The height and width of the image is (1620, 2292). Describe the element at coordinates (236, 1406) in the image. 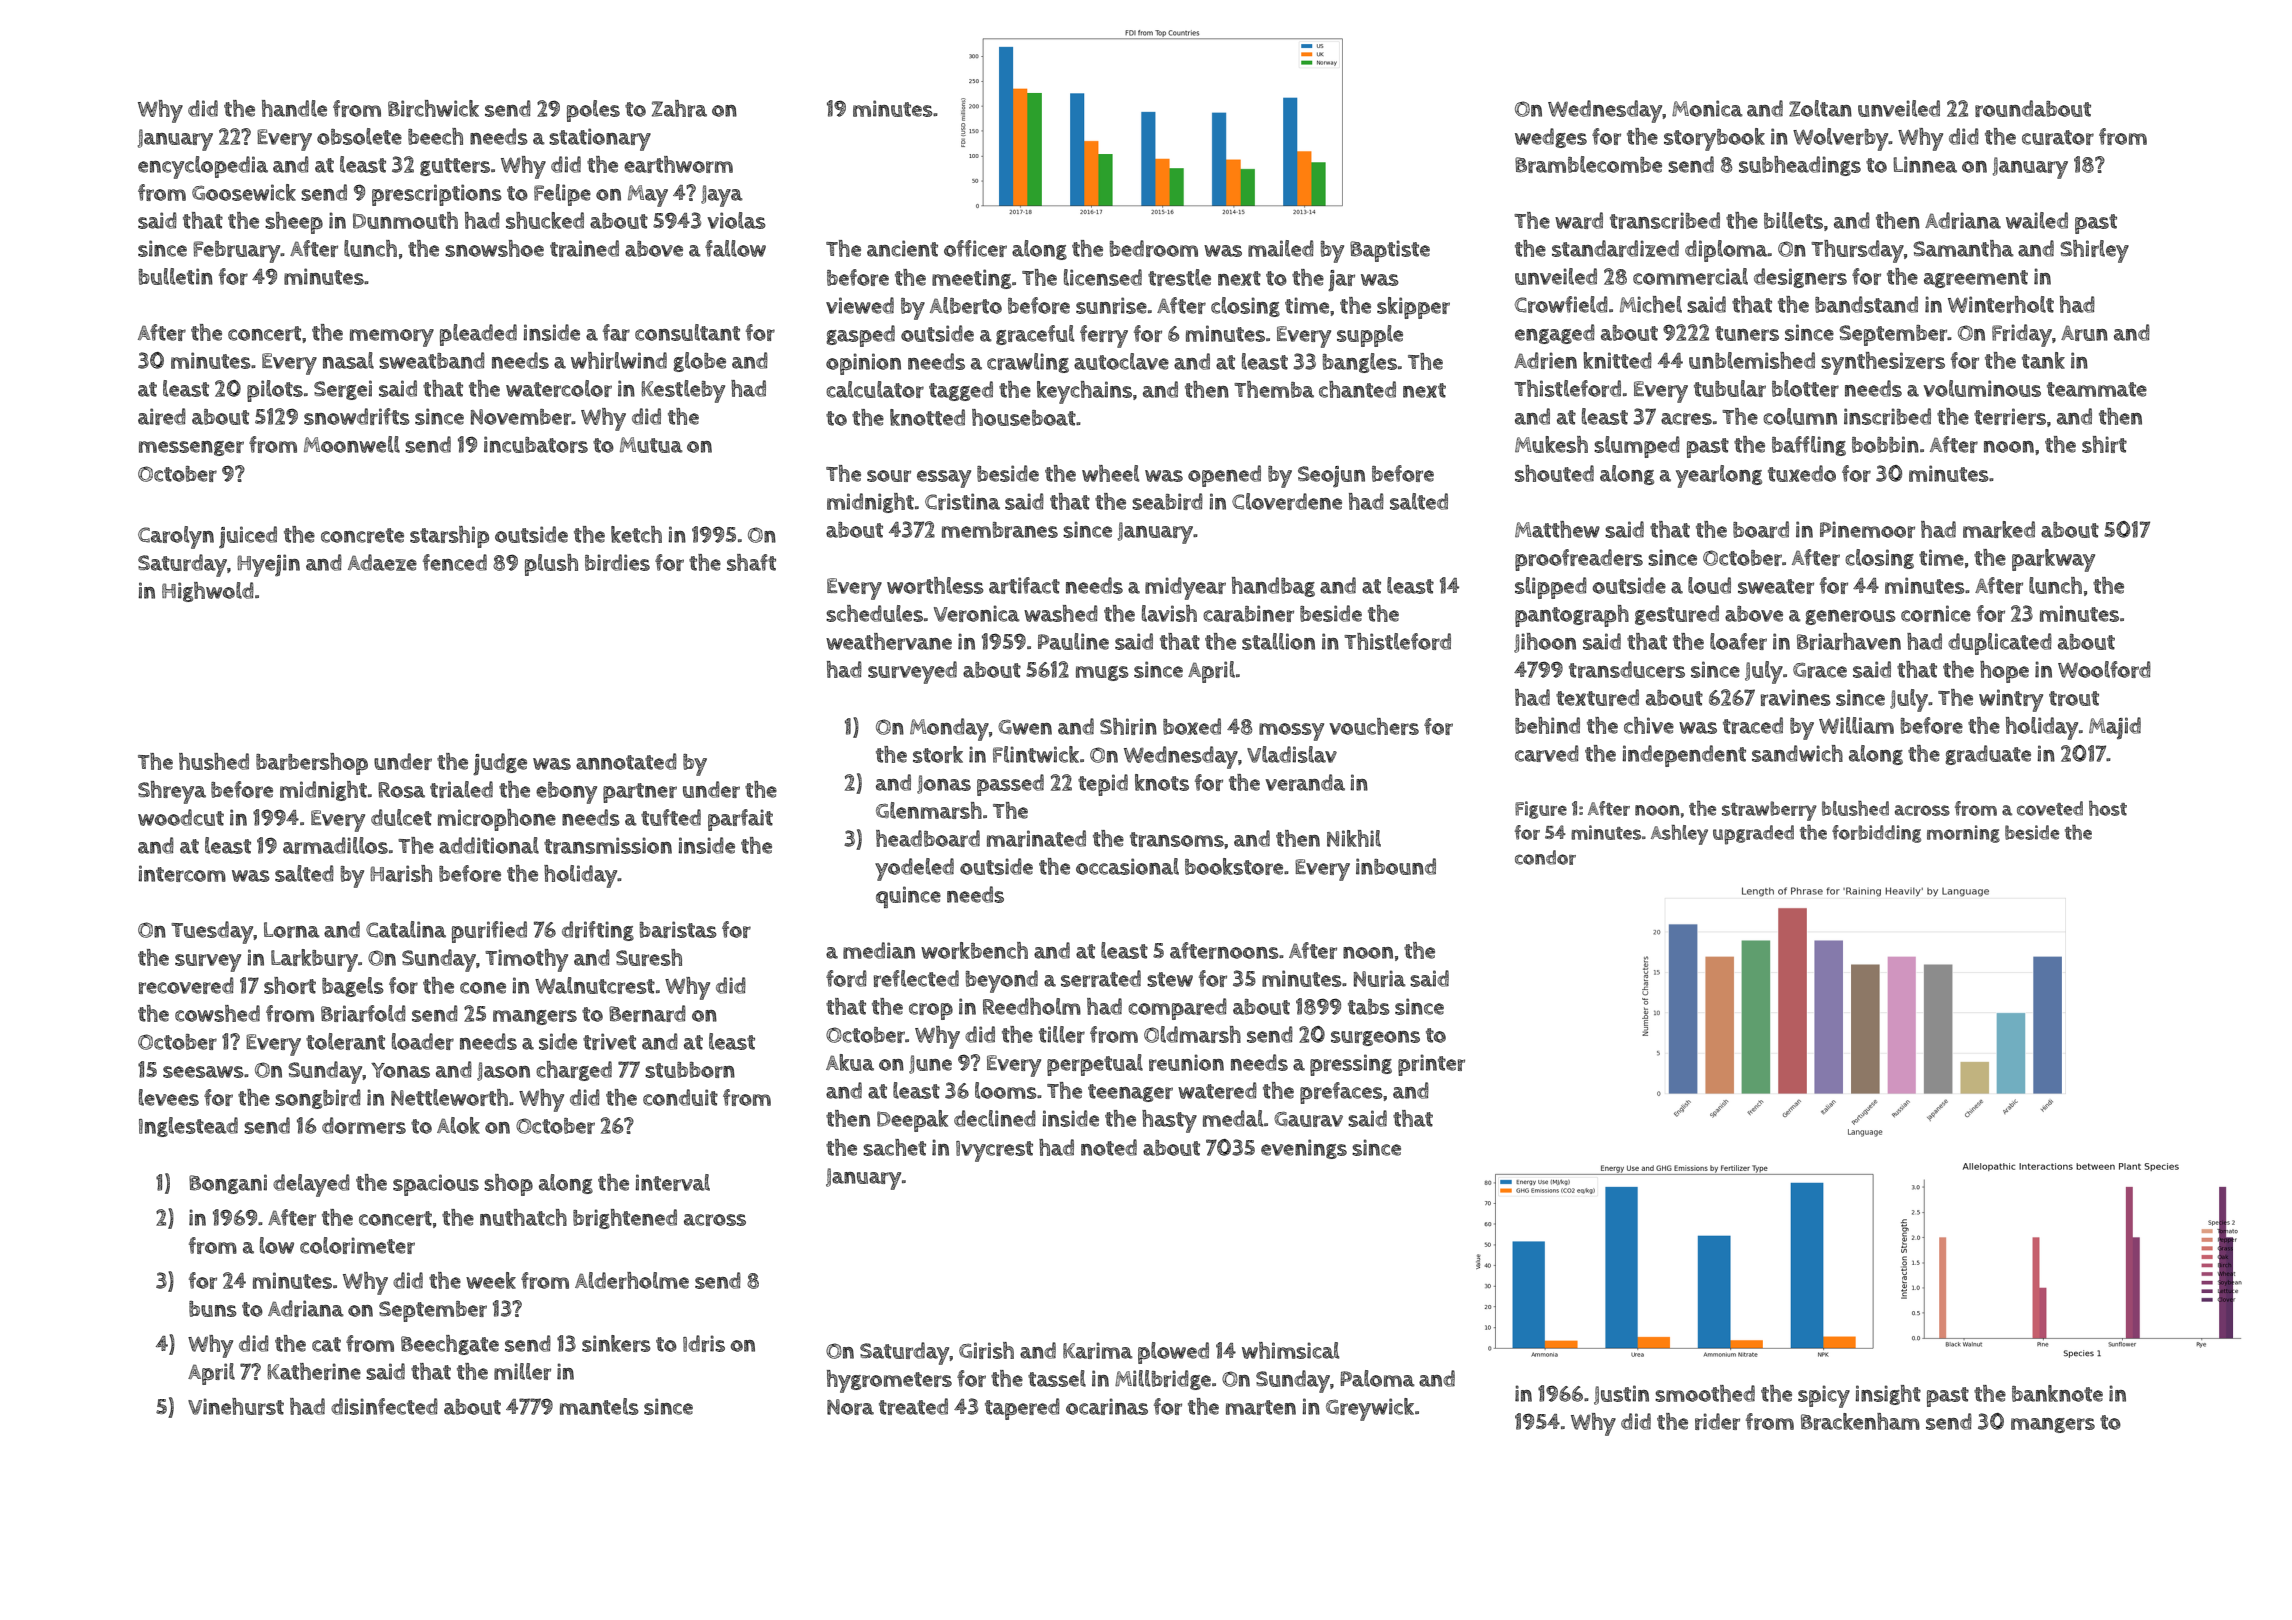

I see `Vinehurst` at that location.
